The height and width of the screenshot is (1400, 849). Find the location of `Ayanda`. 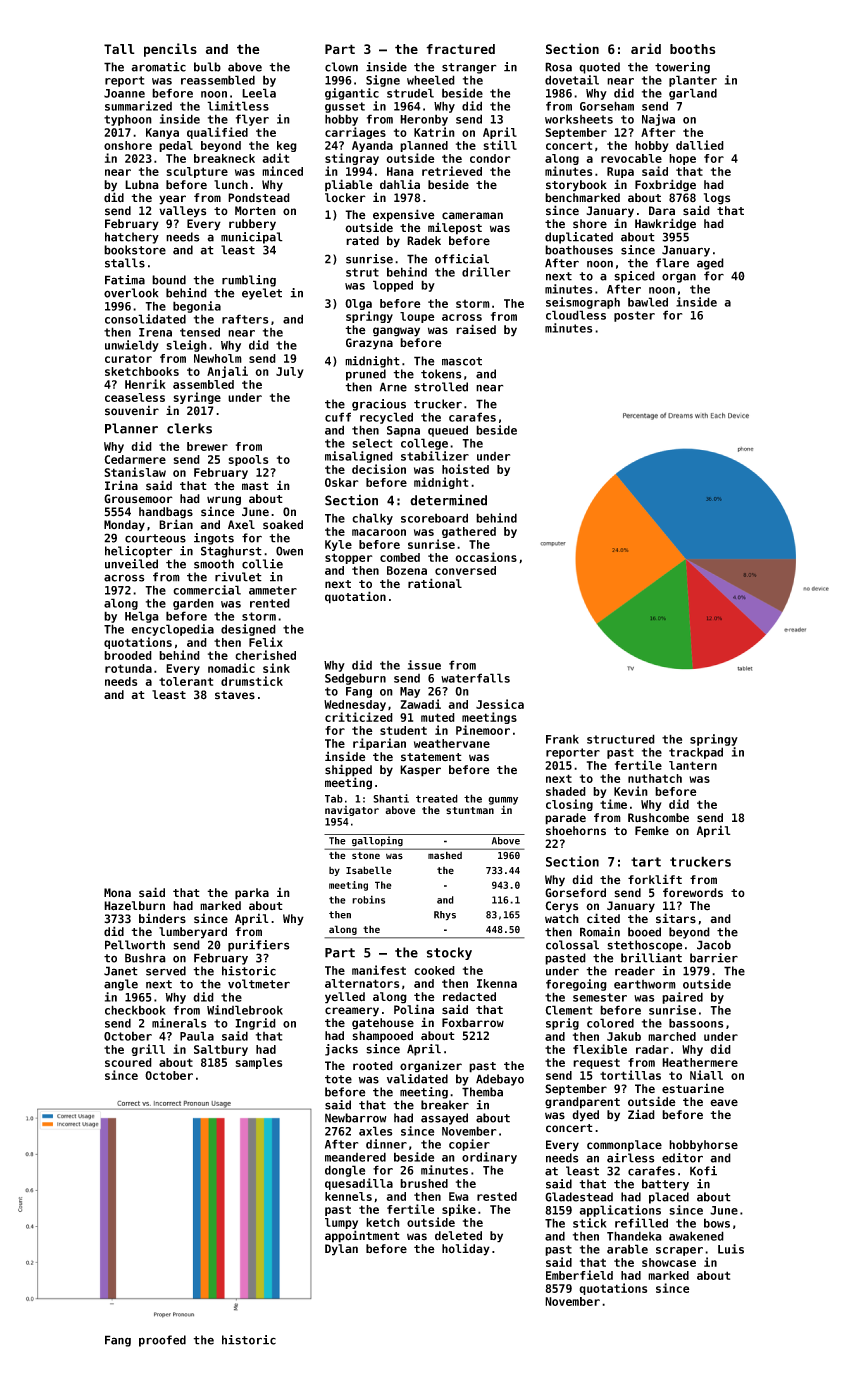

Ayanda is located at coordinates (372, 146).
